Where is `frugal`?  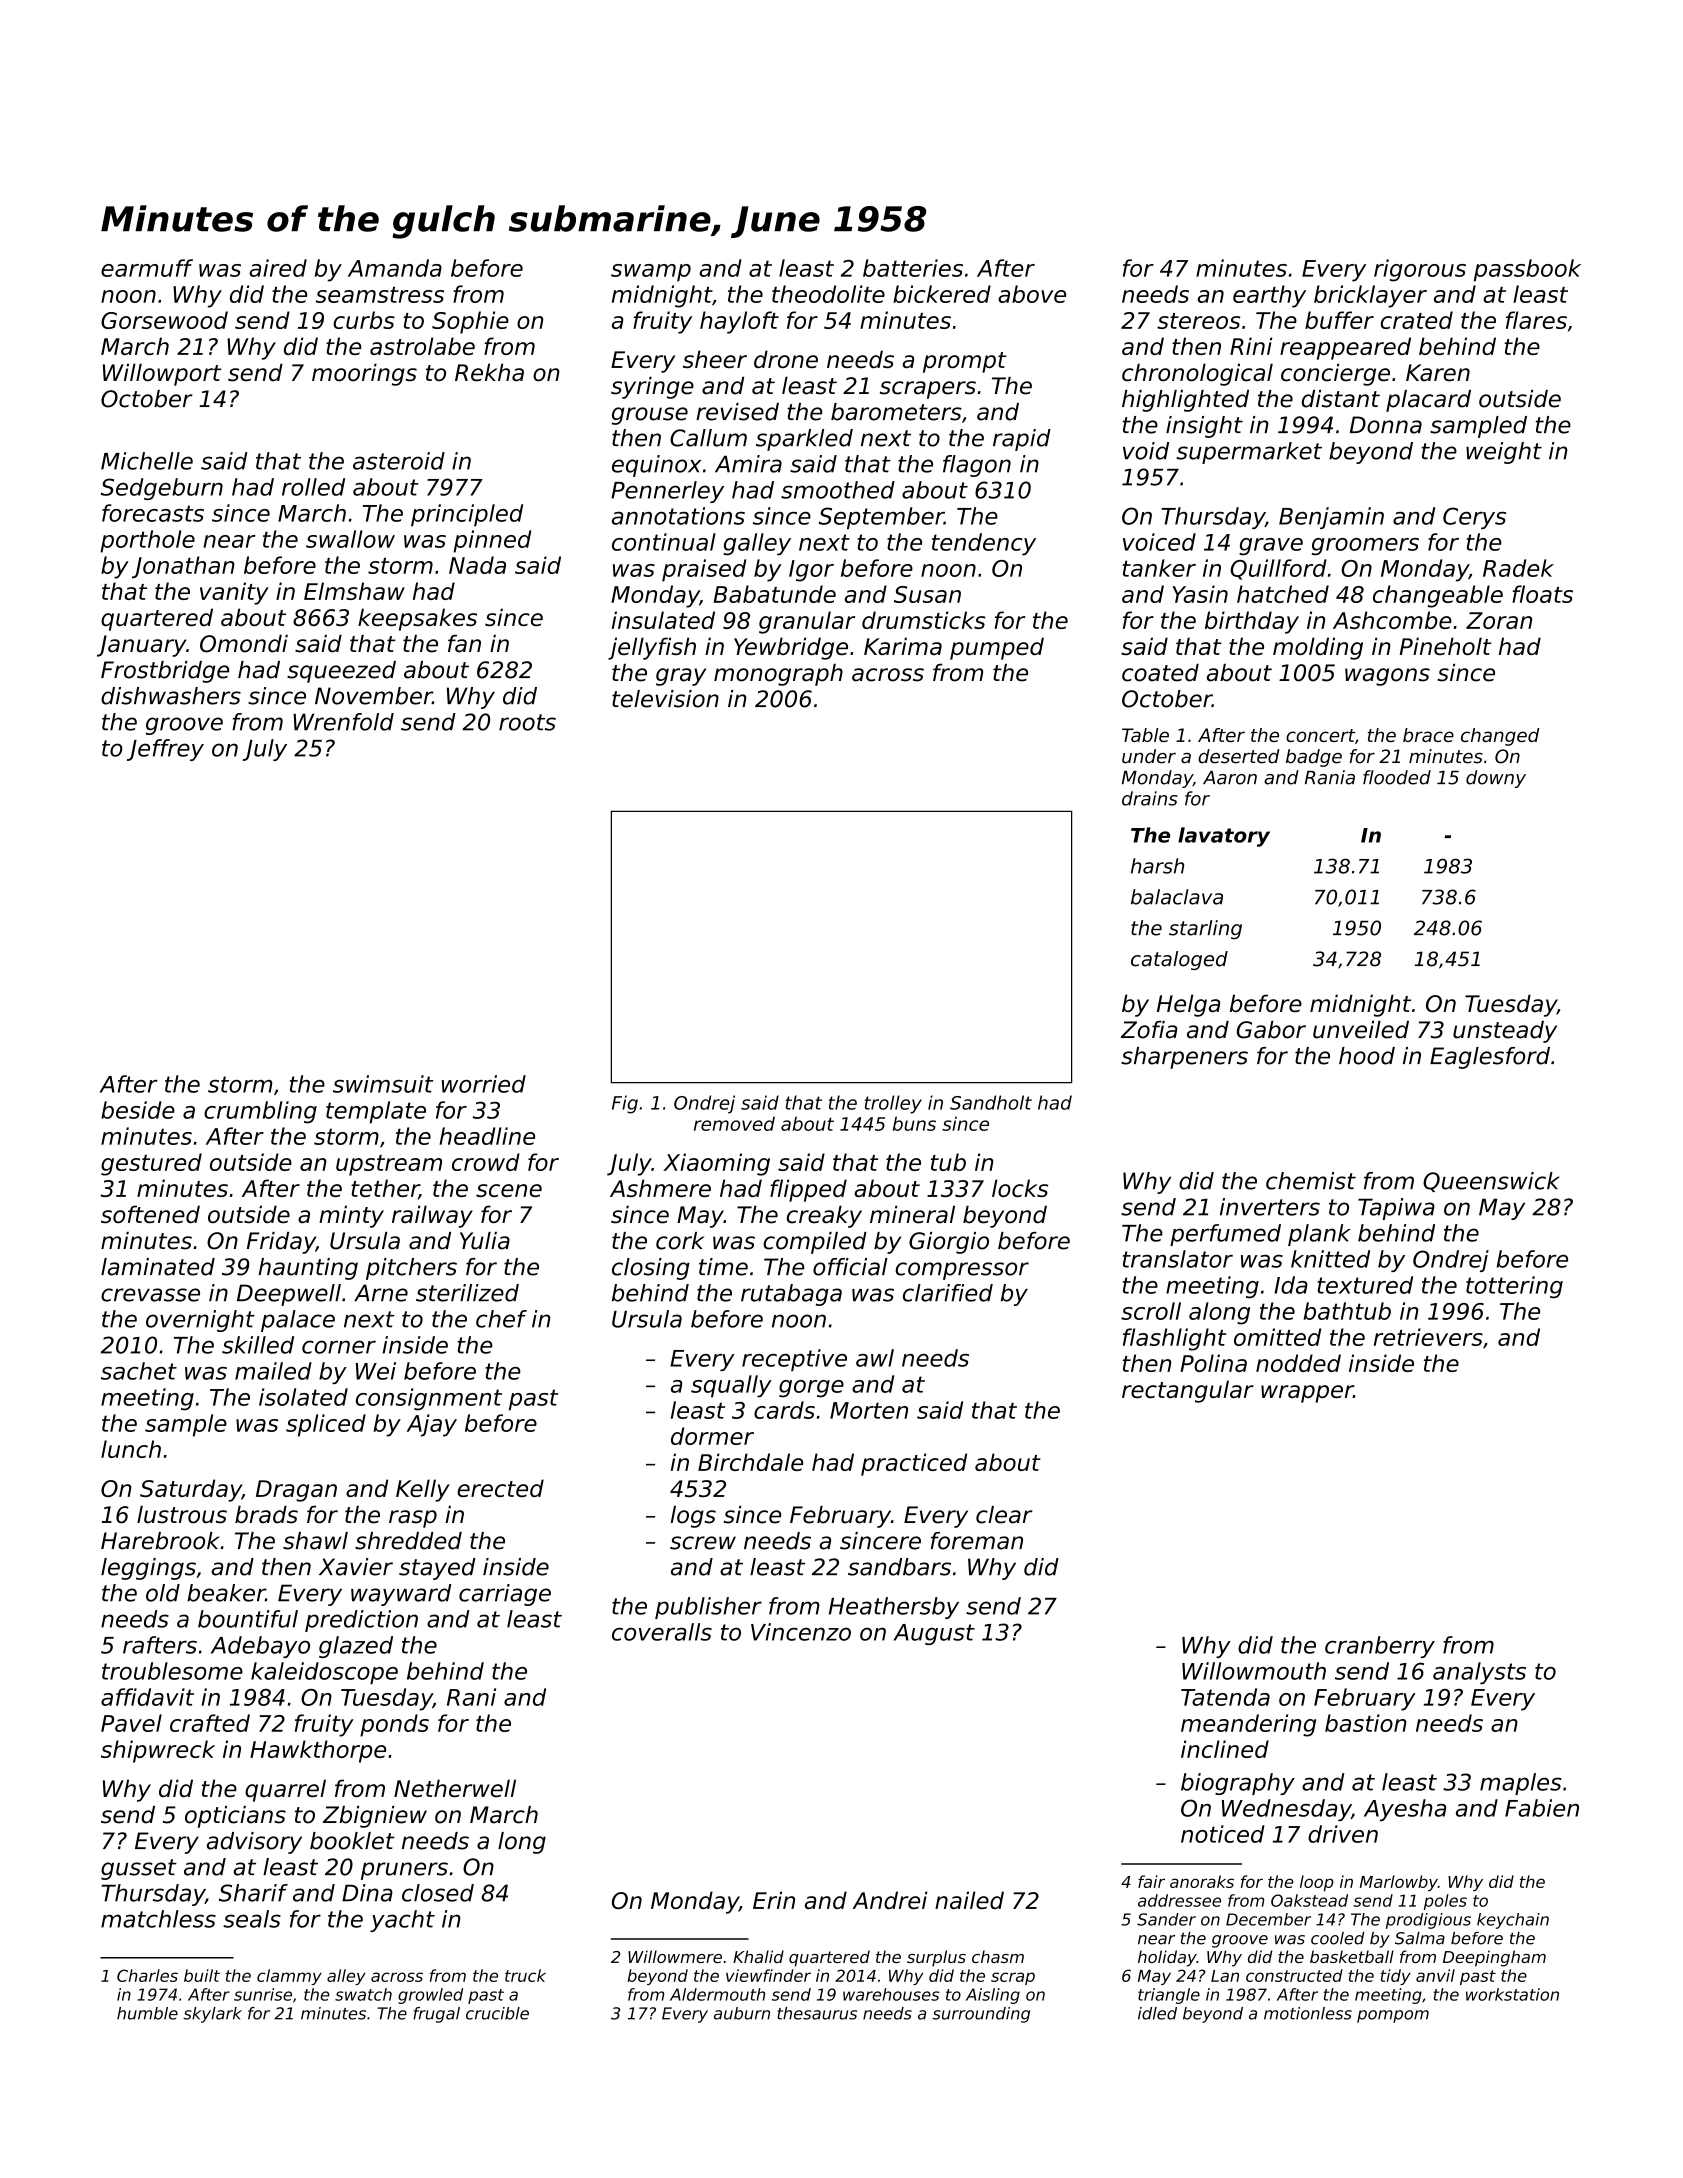
frugal is located at coordinates (436, 2015).
